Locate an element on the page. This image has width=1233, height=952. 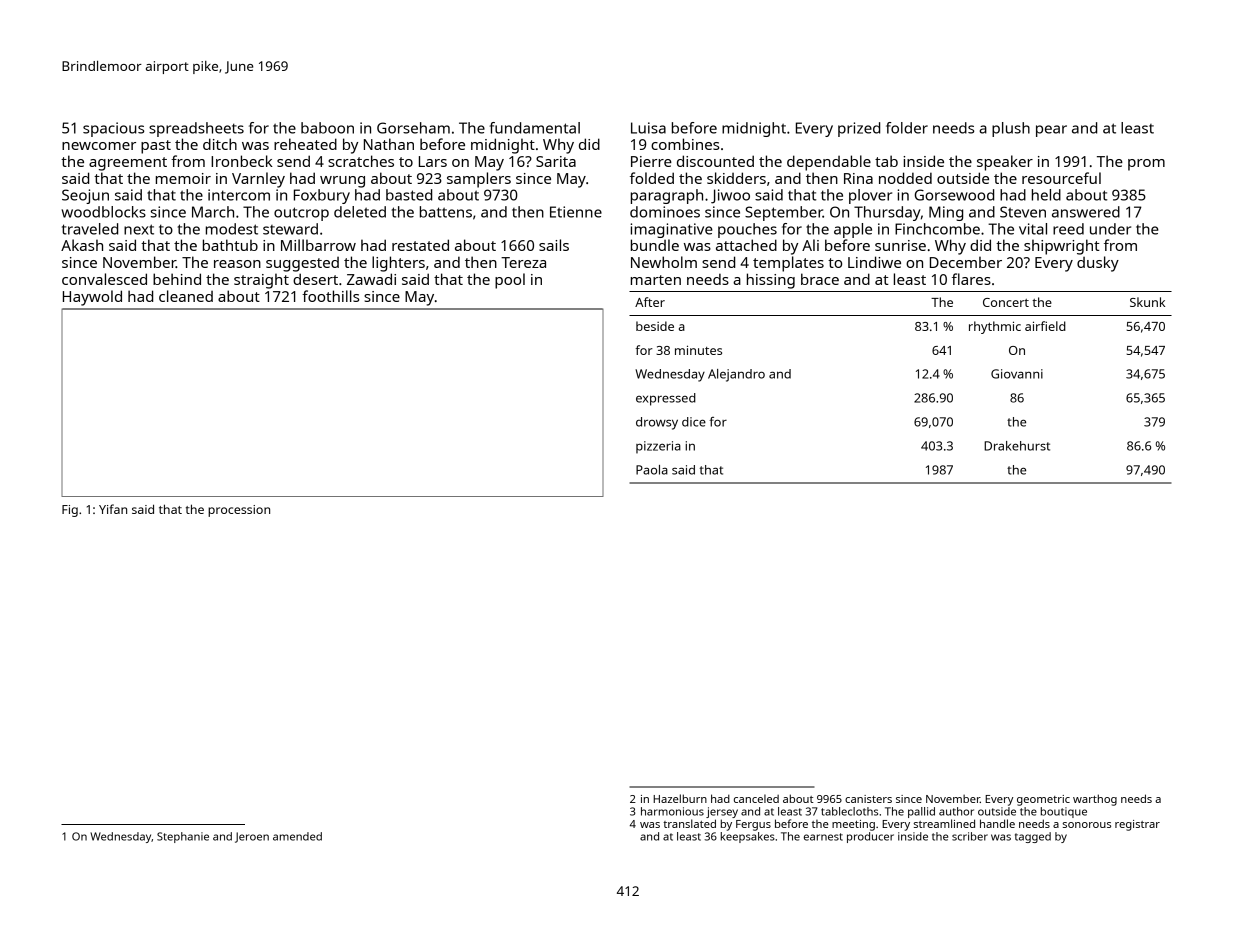
Hazelburn is located at coordinates (680, 798).
